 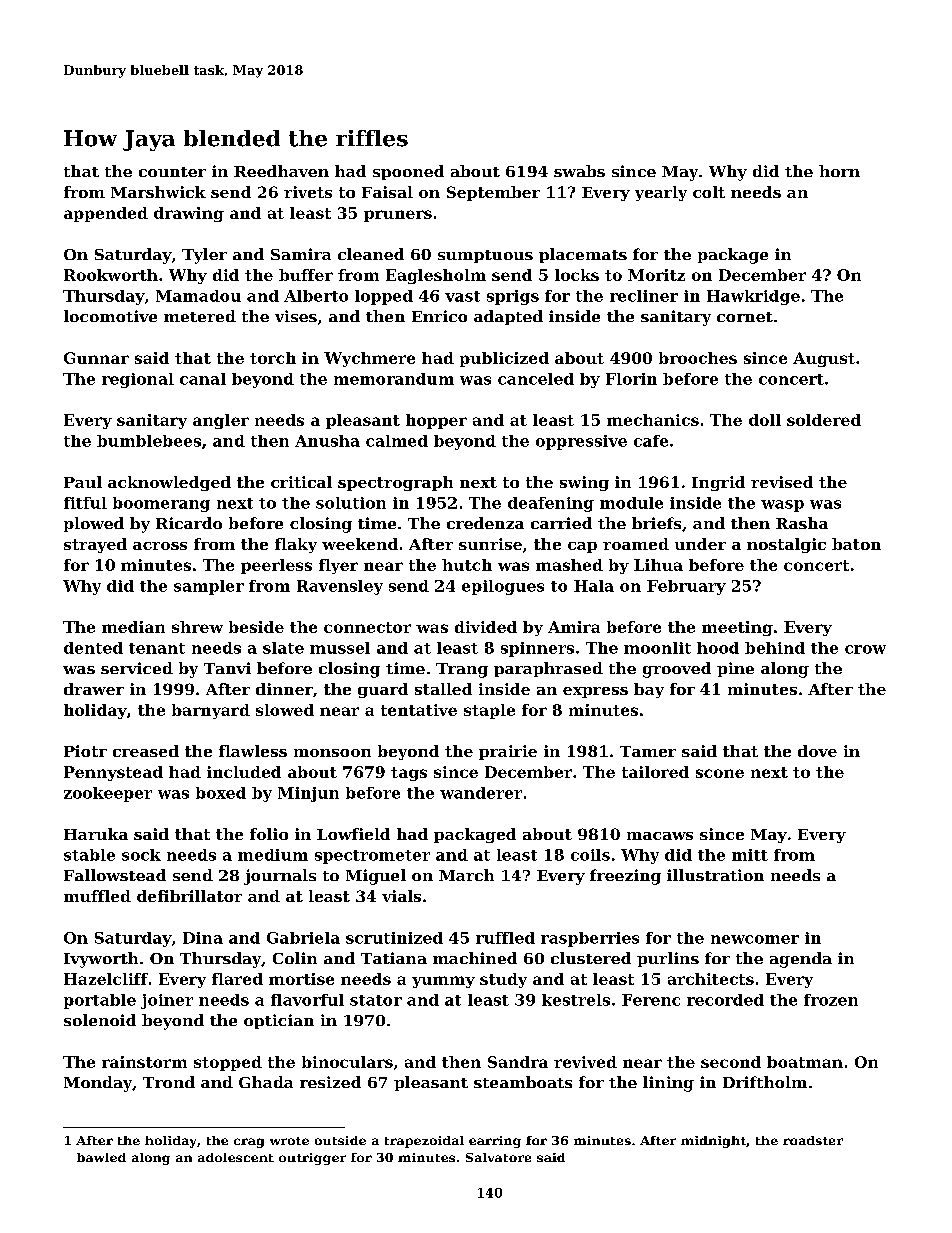 I want to click on canceled, so click(x=536, y=379).
